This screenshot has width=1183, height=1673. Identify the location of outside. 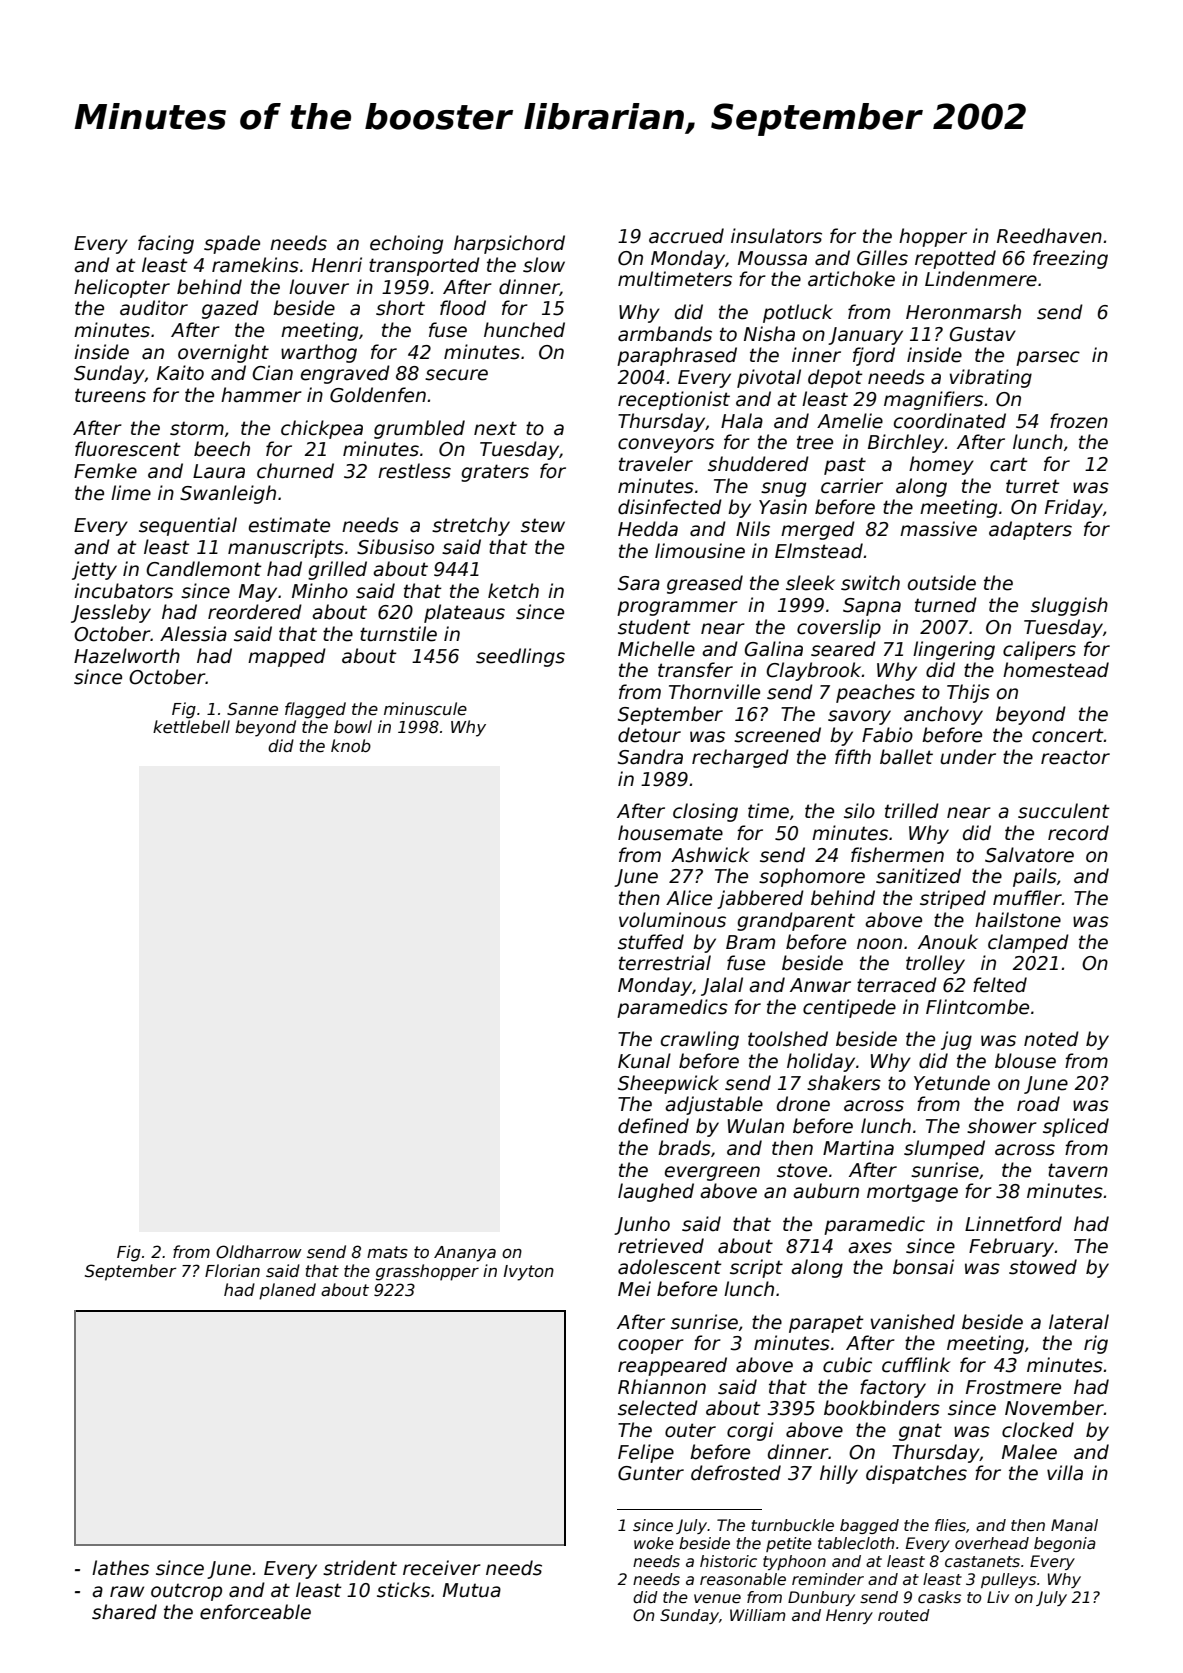
(942, 583).
